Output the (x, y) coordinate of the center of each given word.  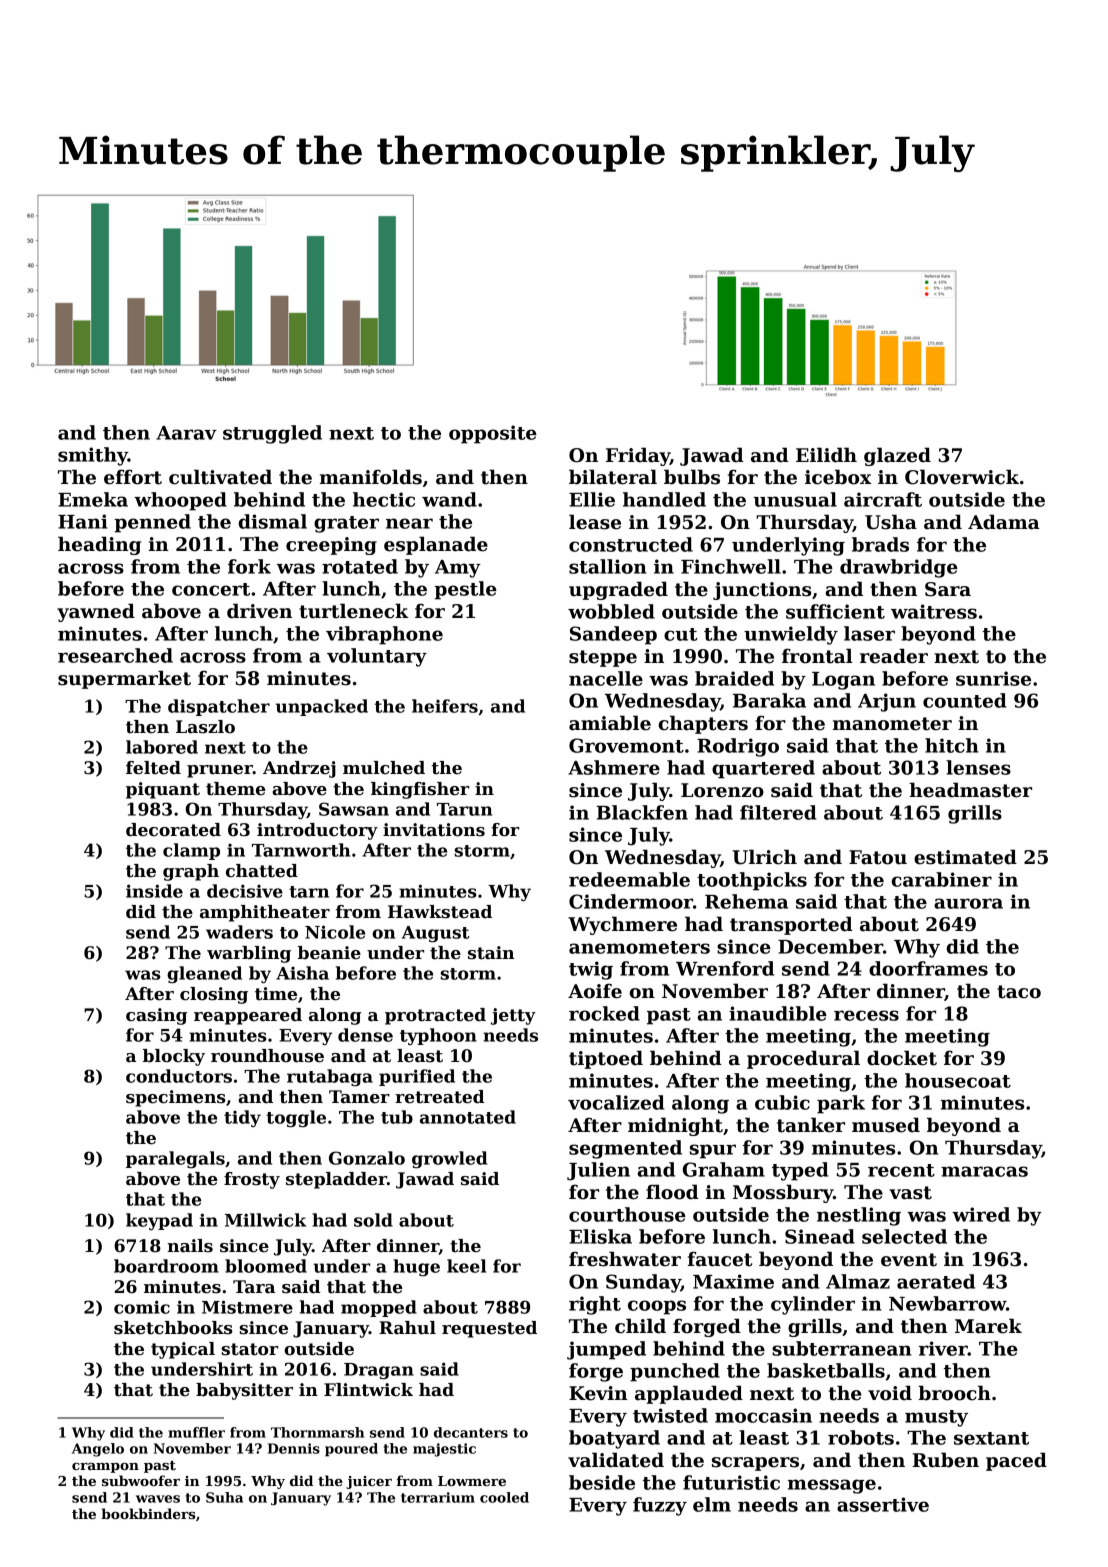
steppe (603, 658)
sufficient (835, 611)
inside (154, 891)
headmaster (970, 790)
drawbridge (899, 568)
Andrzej (299, 769)
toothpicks (752, 881)
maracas (984, 1171)
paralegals (175, 1159)
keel (466, 1266)
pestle (465, 590)
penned (152, 523)
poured (351, 1450)
